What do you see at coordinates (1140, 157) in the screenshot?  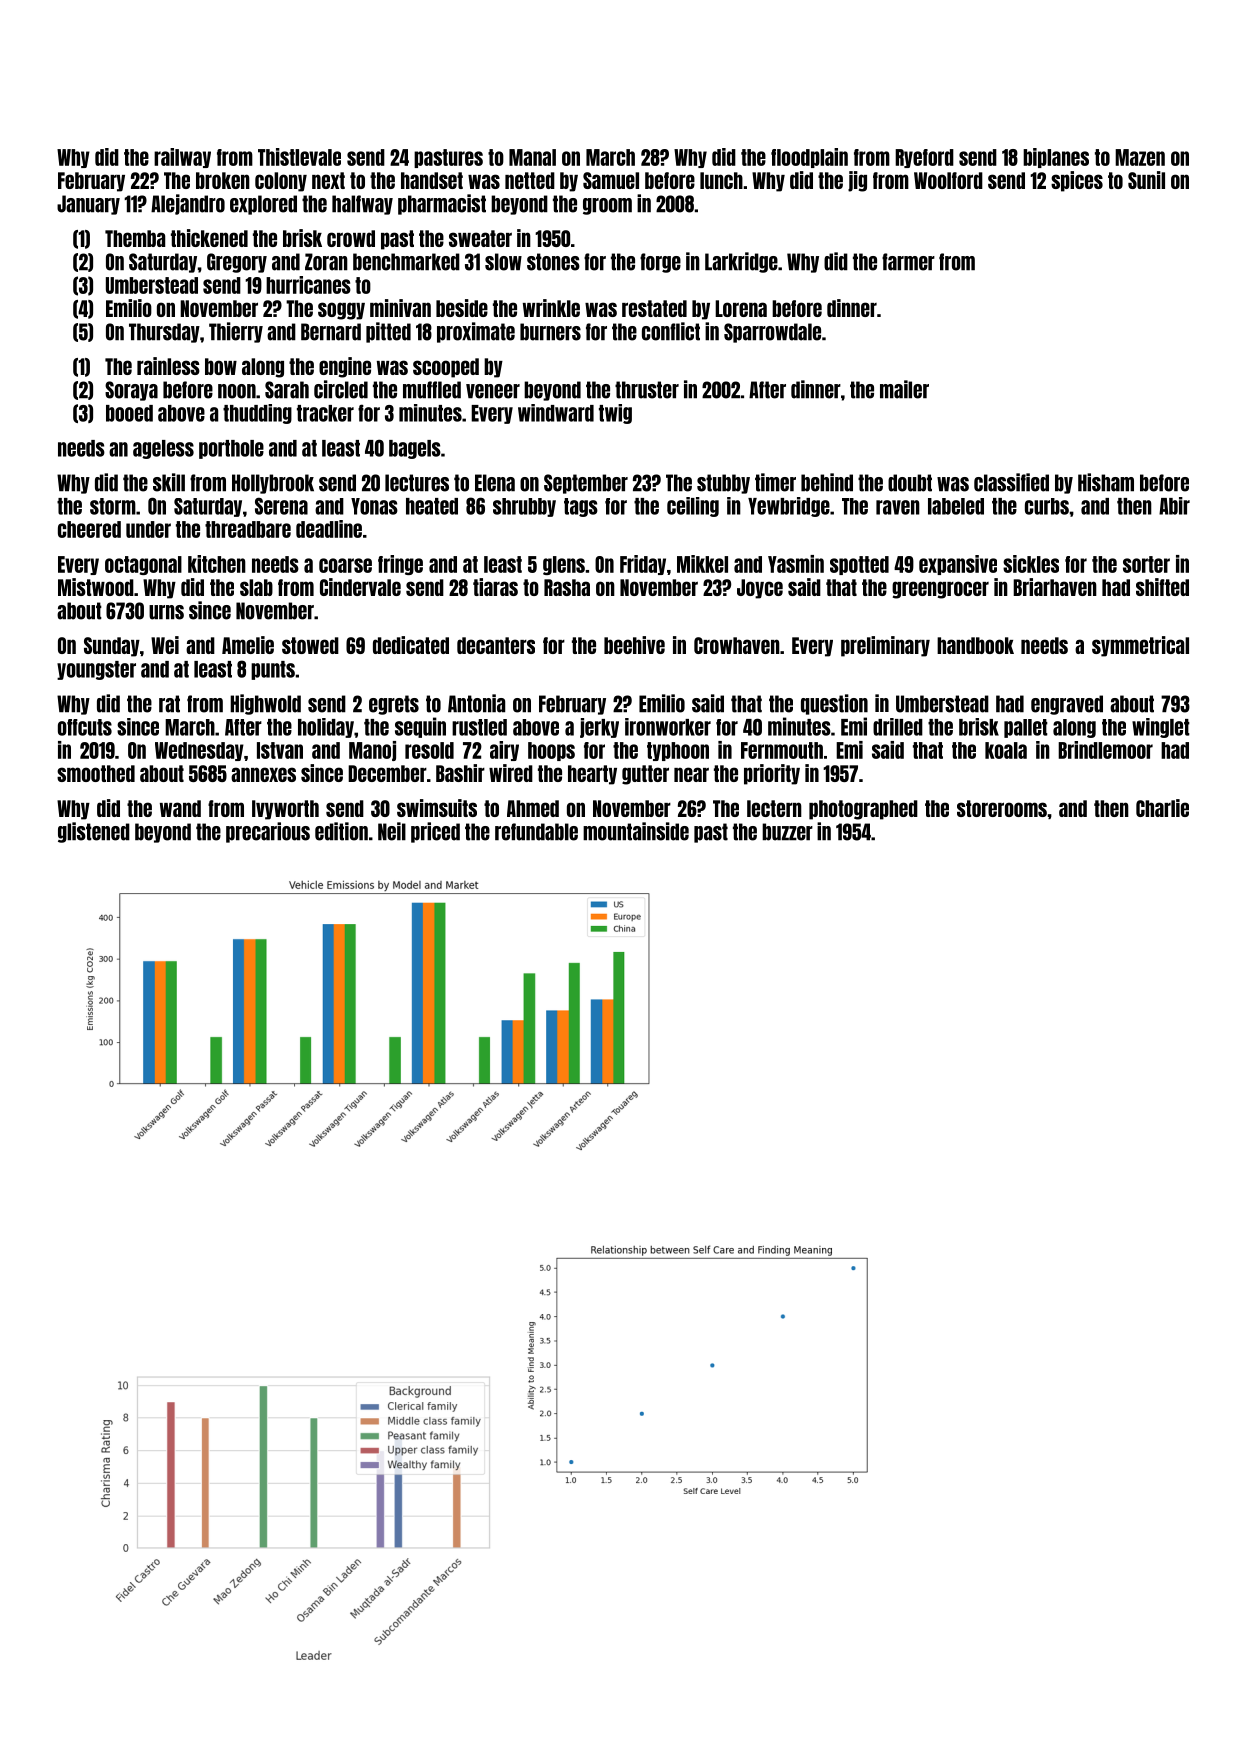 I see `Mazen` at bounding box center [1140, 157].
